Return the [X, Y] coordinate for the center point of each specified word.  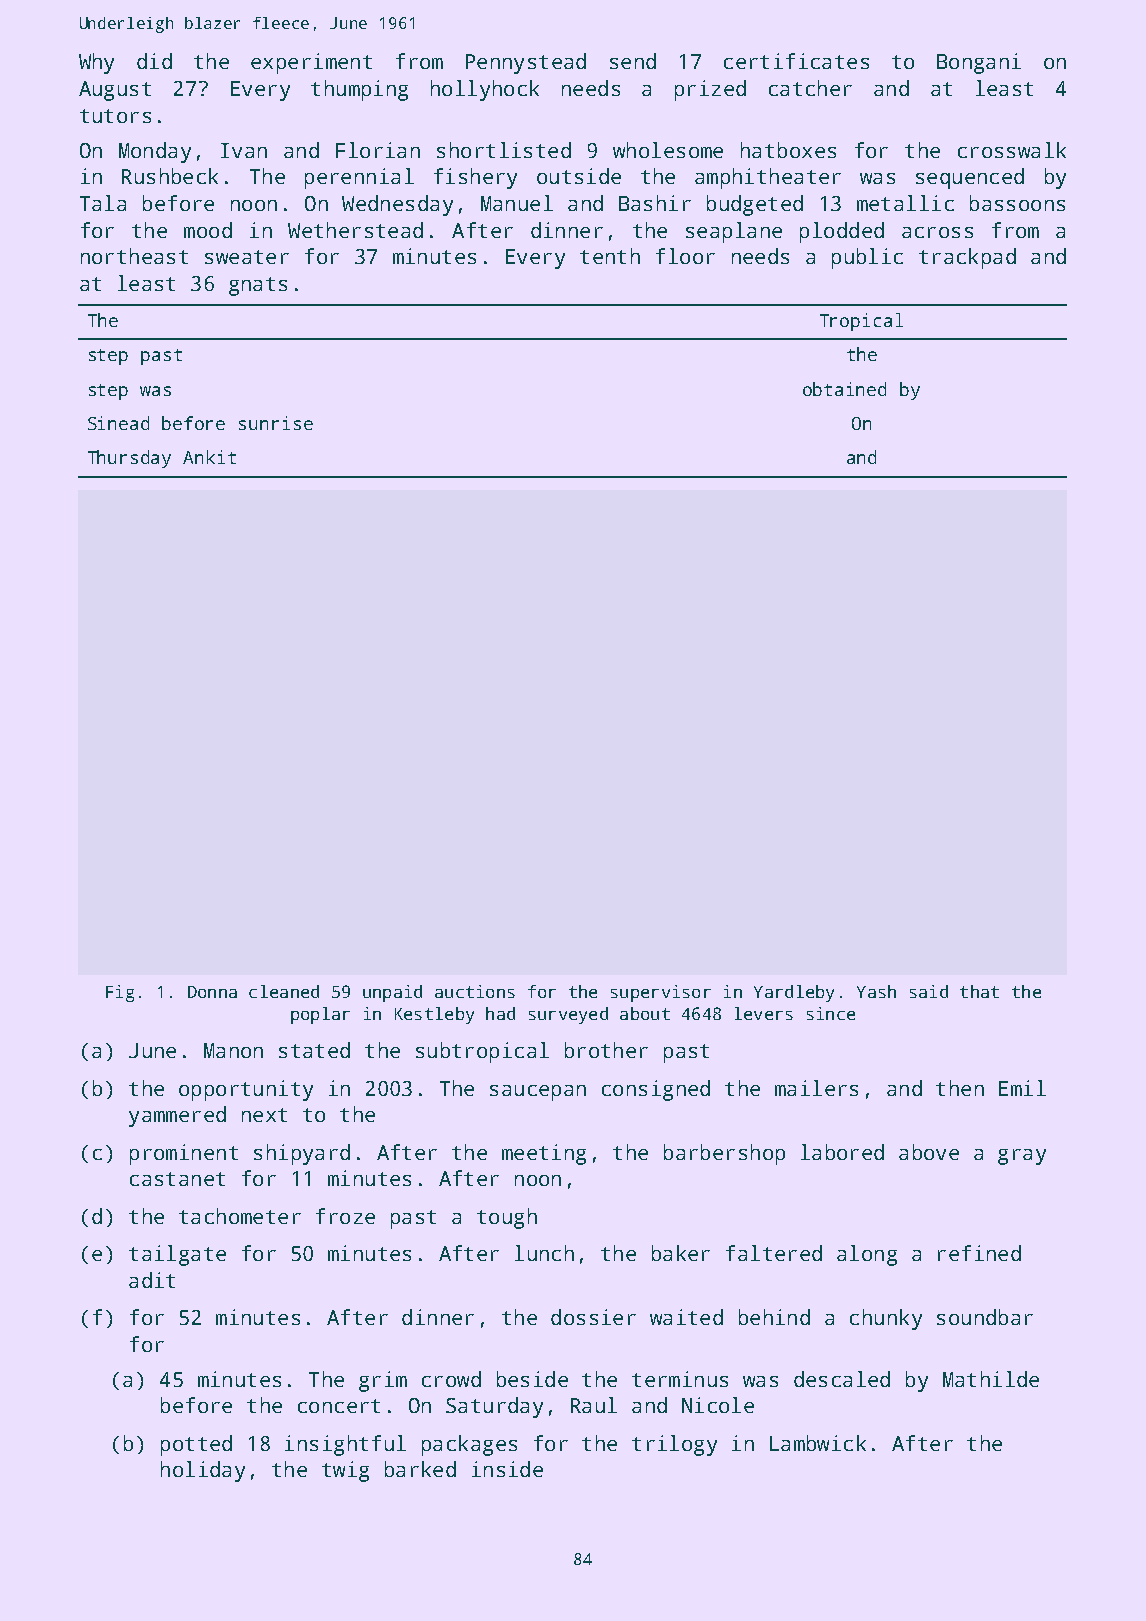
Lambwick [818, 1443]
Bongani [979, 63]
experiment [311, 63]
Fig [120, 993]
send [633, 61]
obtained [844, 389]
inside [507, 1469]
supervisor [661, 993]
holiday [203, 1471]
